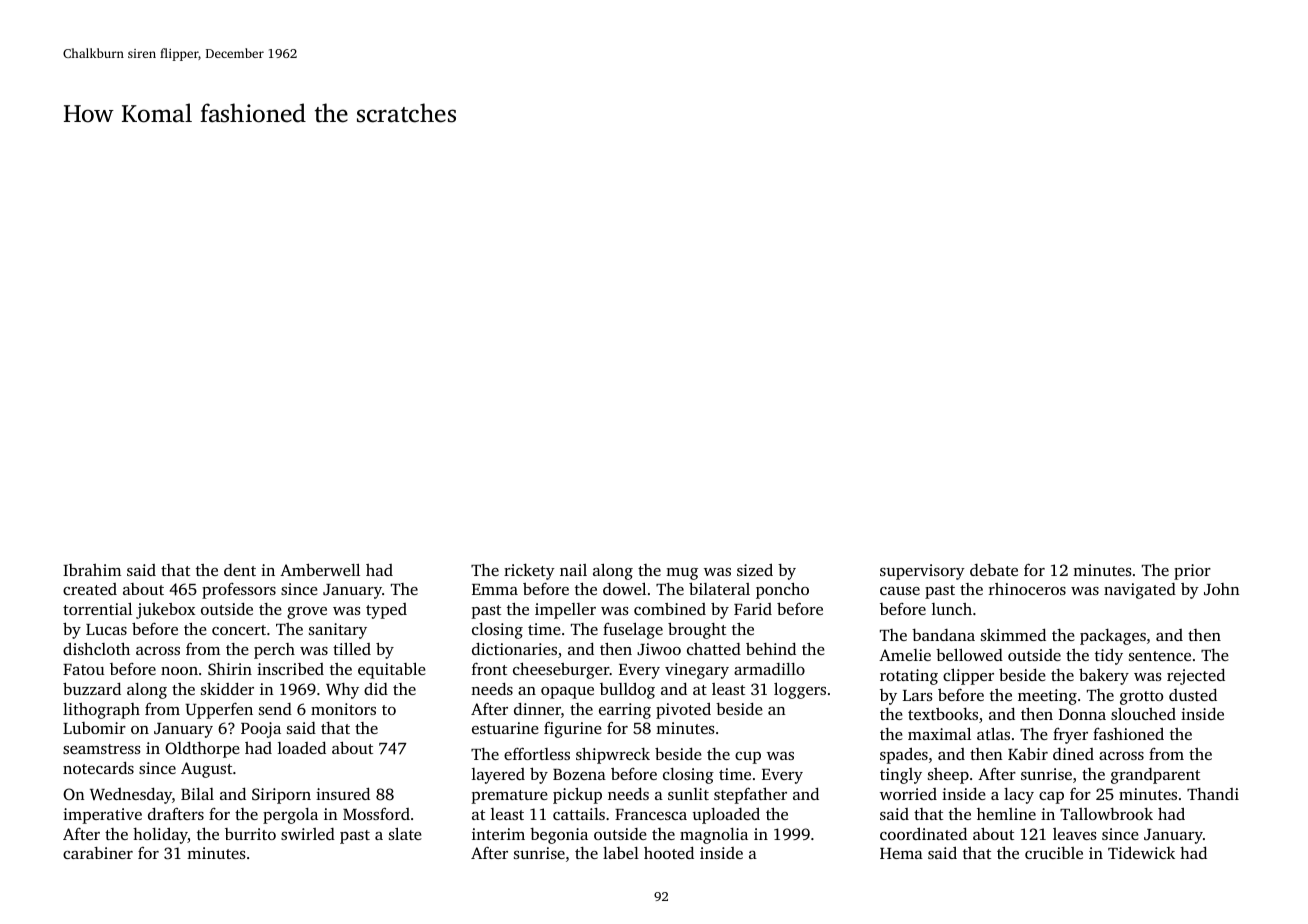 Image resolution: width=1308 pixels, height=924 pixels. Describe the element at coordinates (994, 570) in the document. I see `debate` at that location.
